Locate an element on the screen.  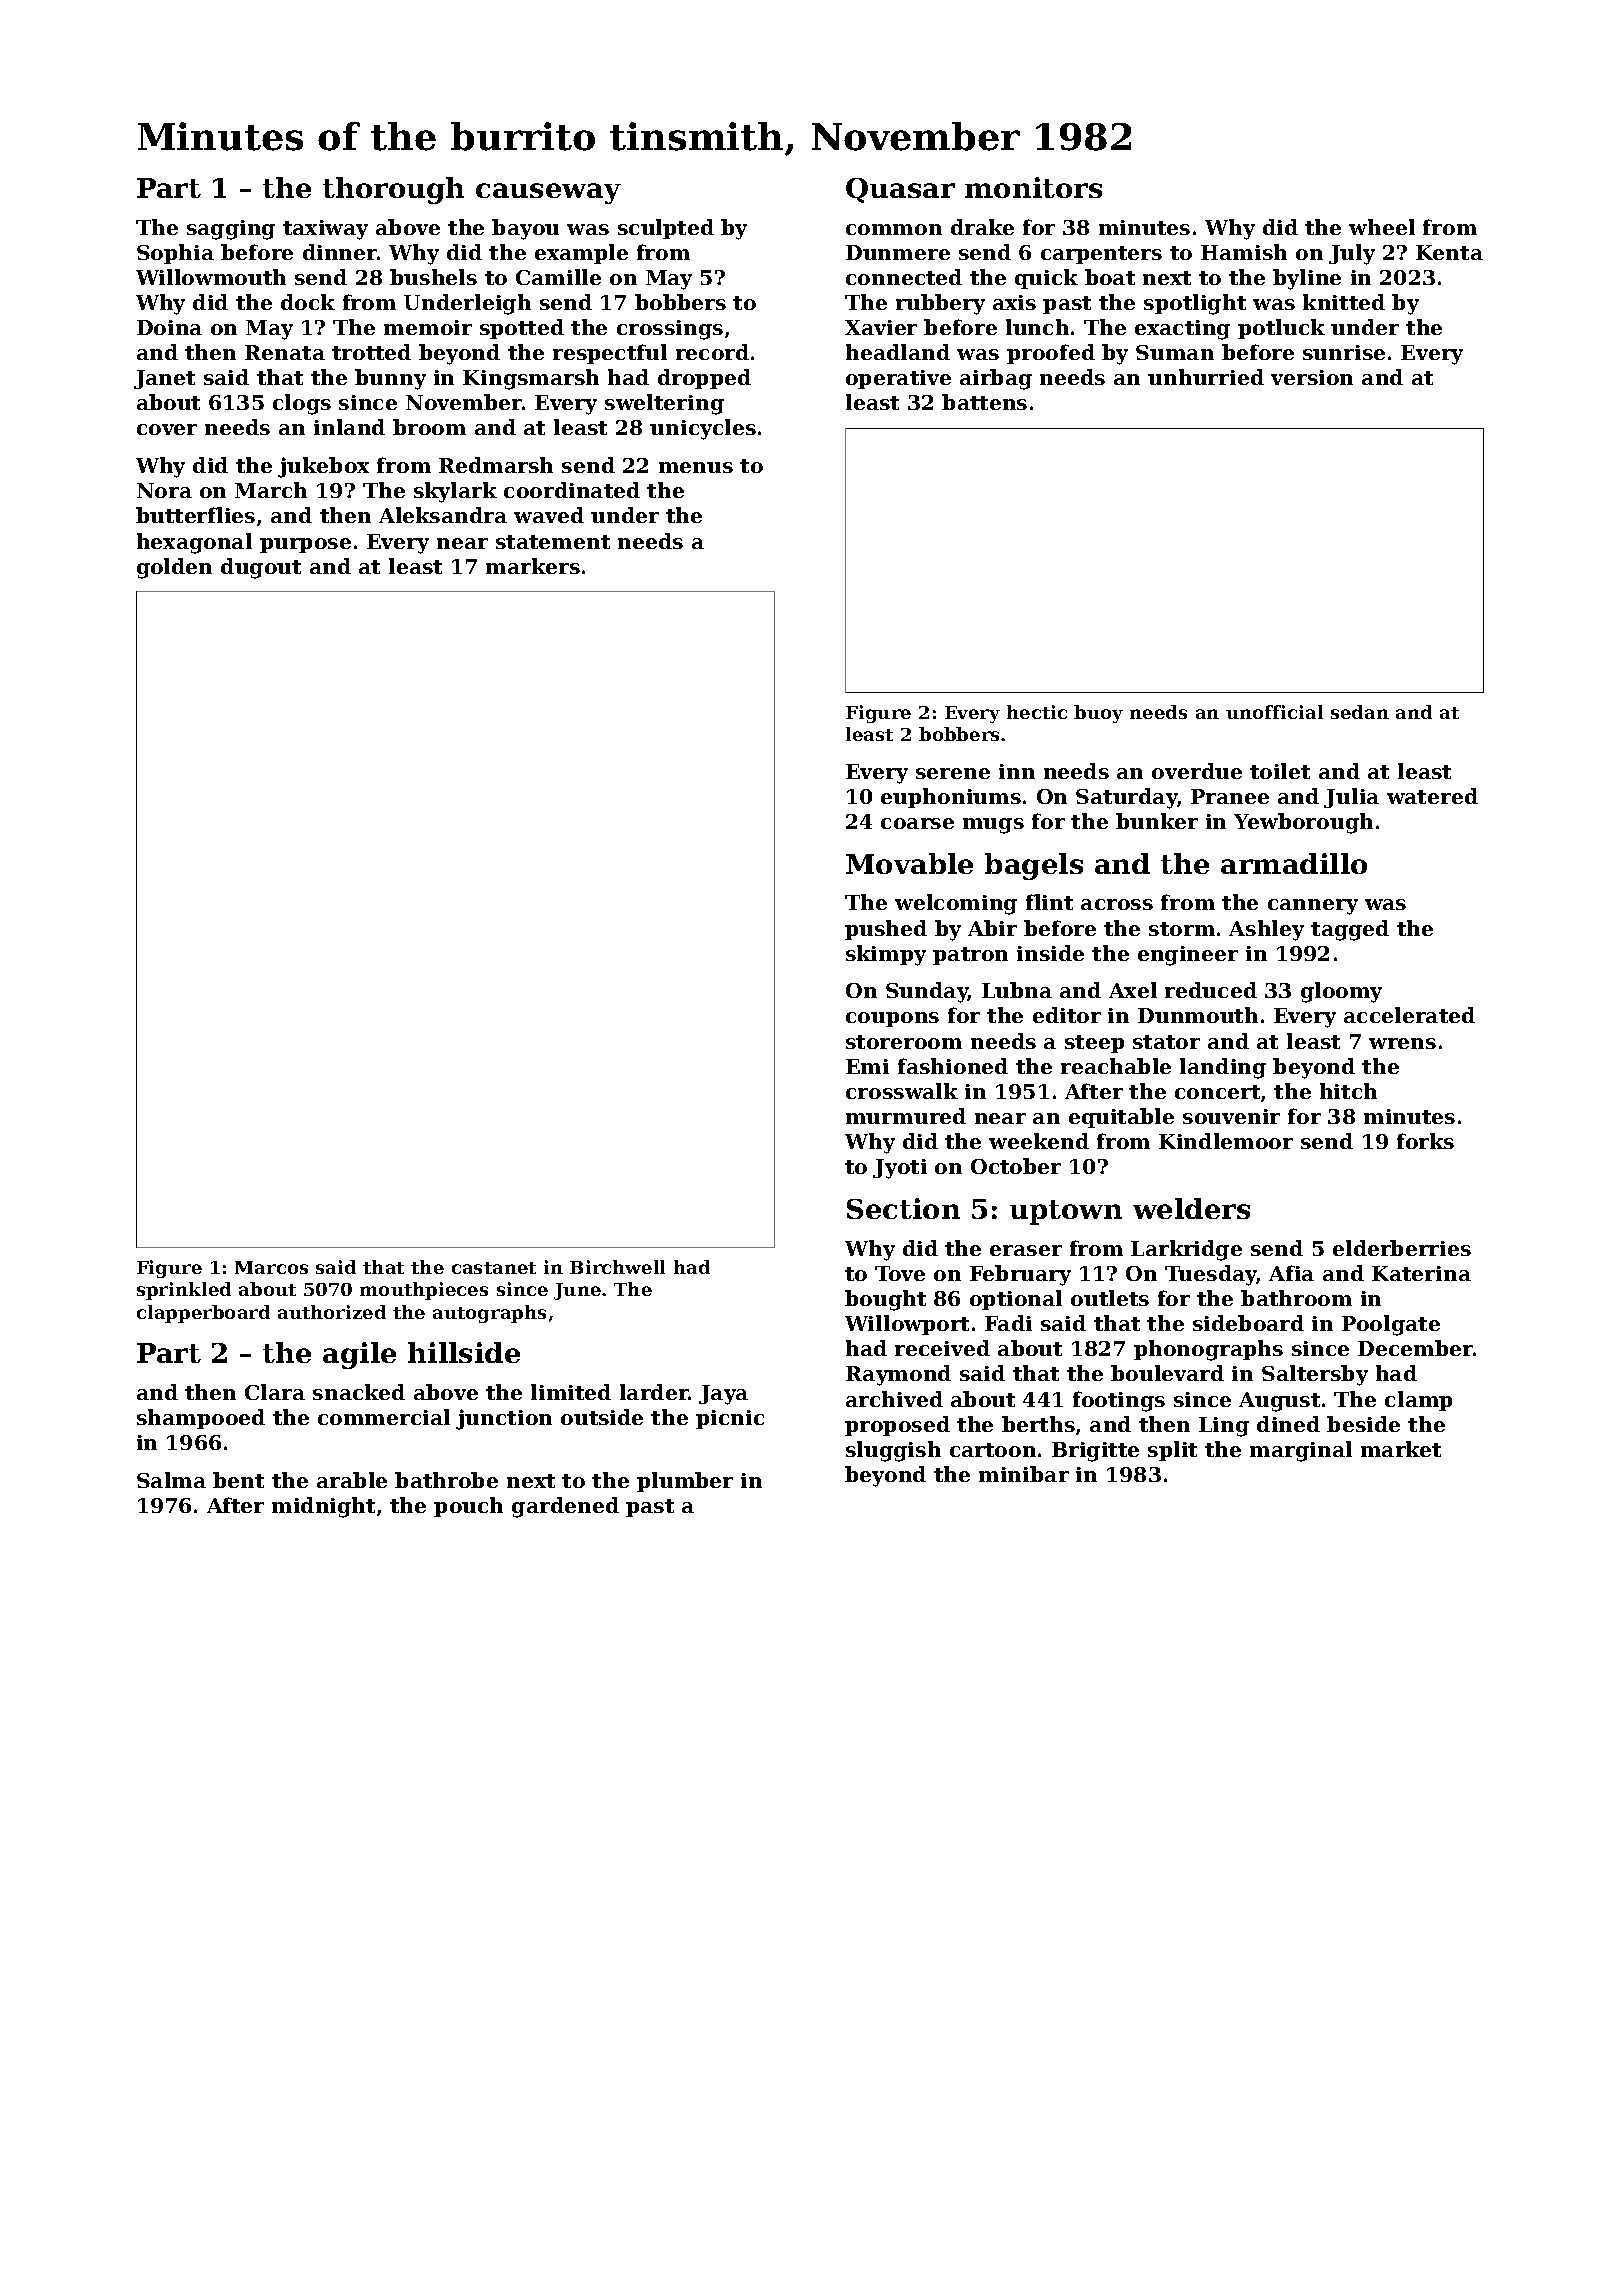
Jaya is located at coordinates (723, 1395).
